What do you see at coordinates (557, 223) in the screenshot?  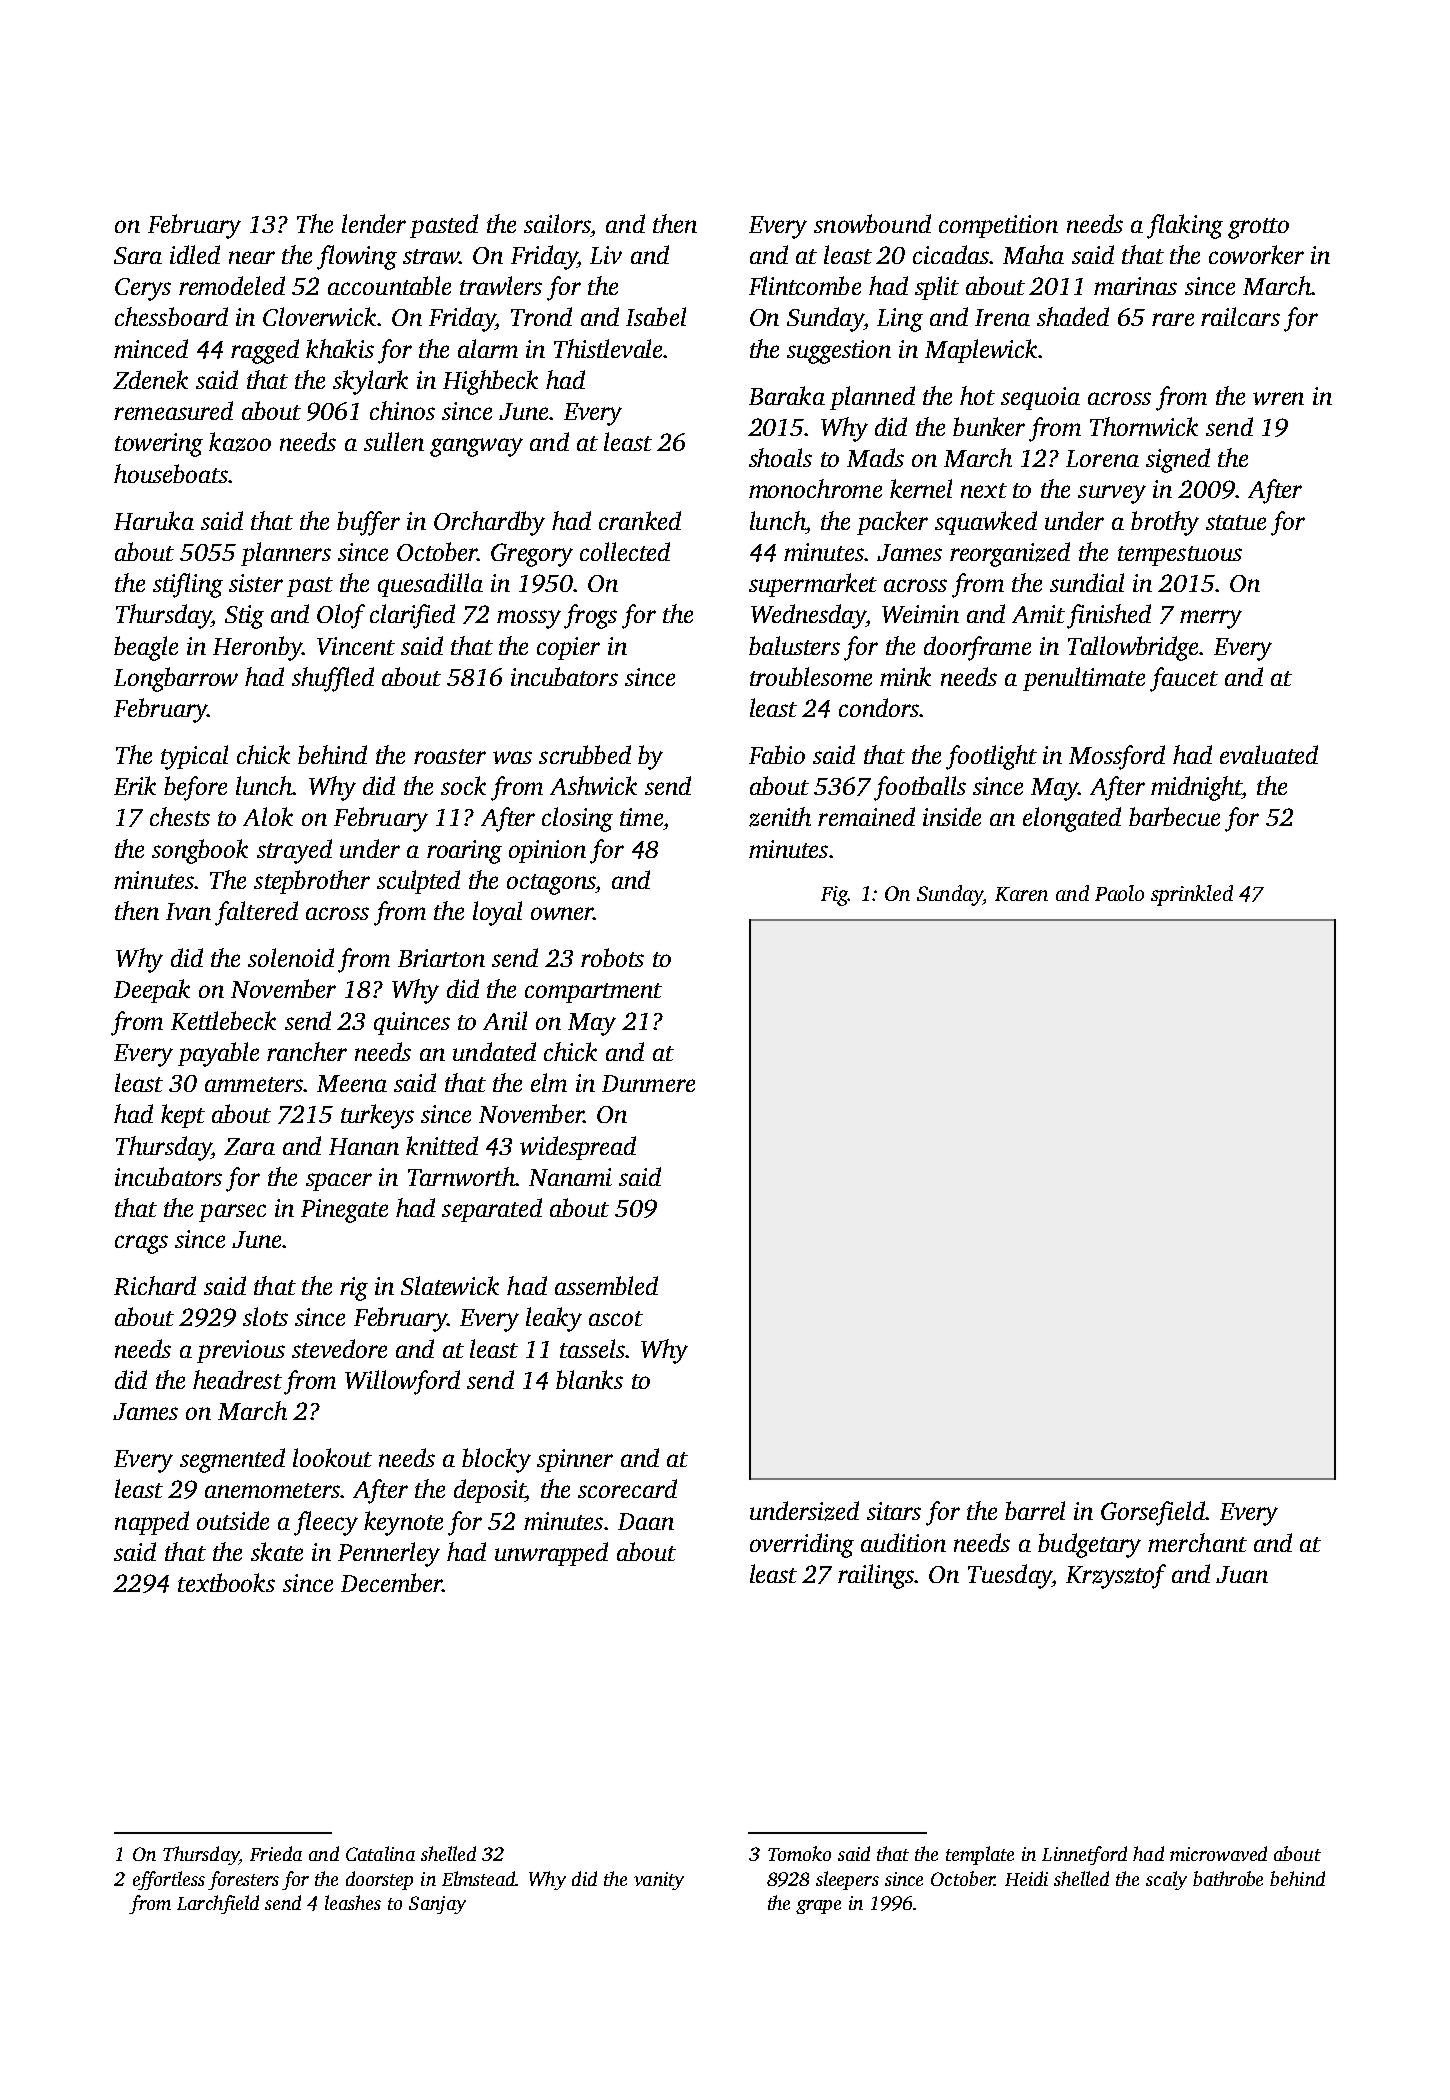 I see `sailors` at bounding box center [557, 223].
